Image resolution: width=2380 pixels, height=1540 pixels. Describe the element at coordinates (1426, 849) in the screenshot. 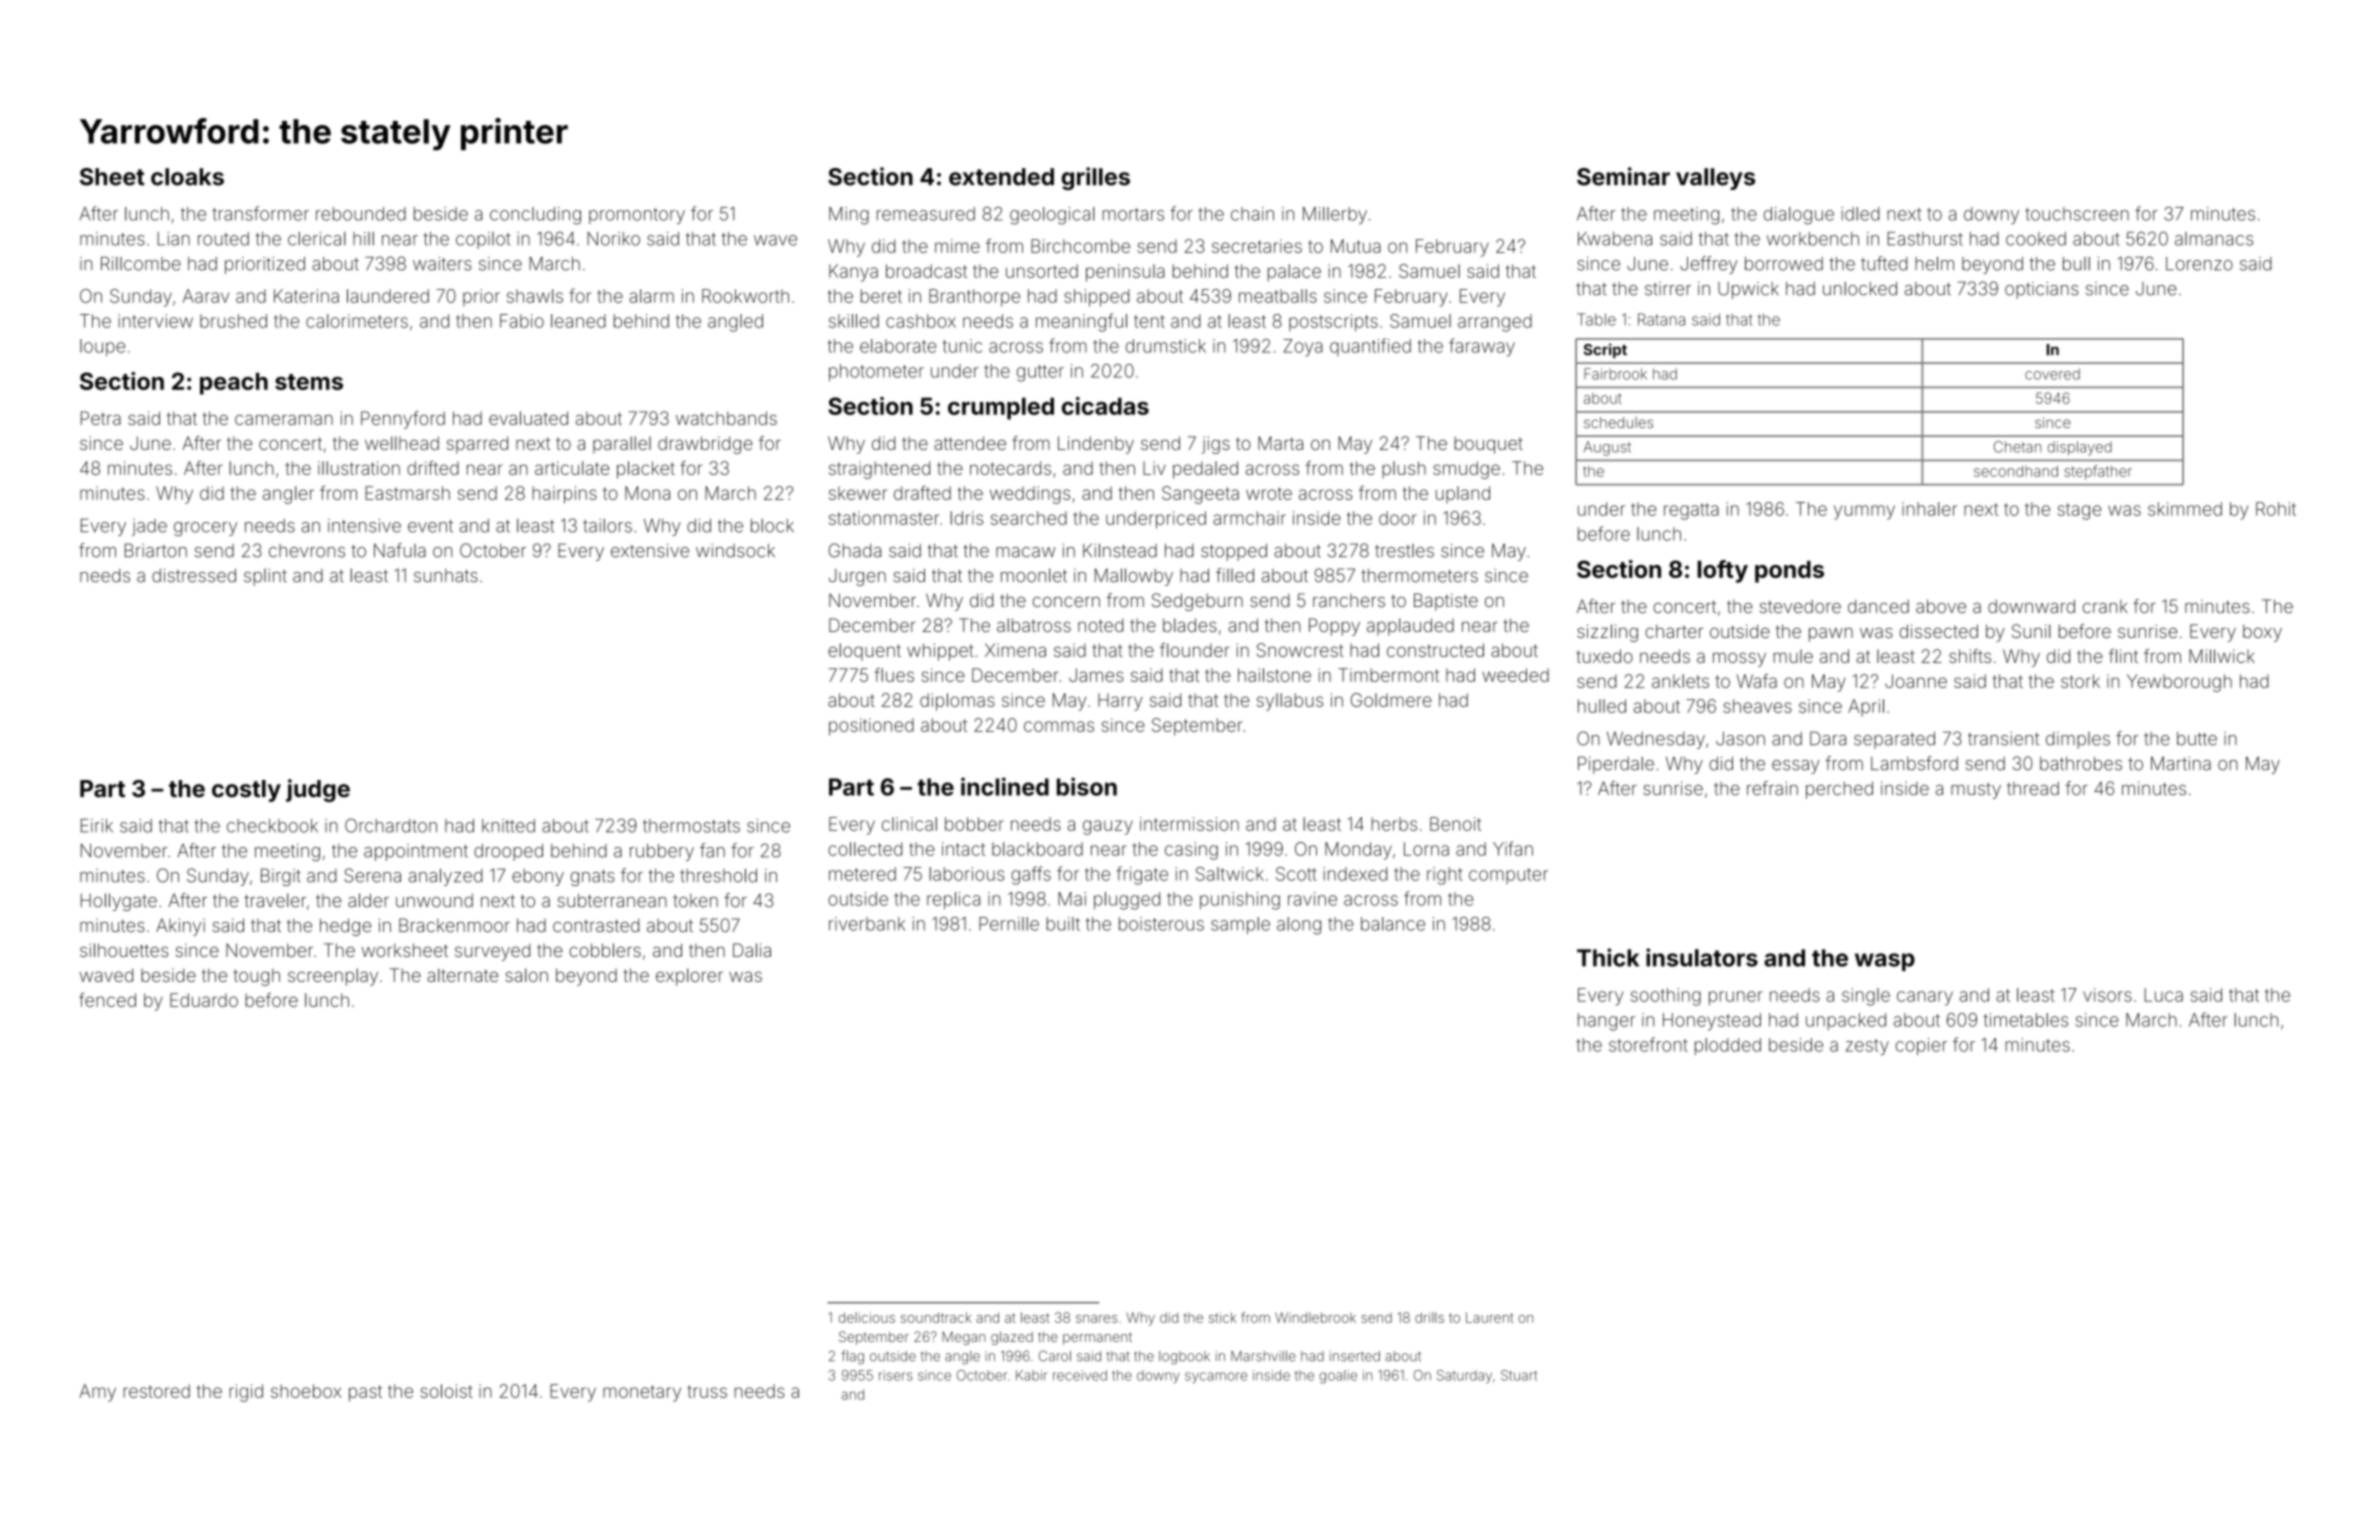

I see `Lorna` at that location.
